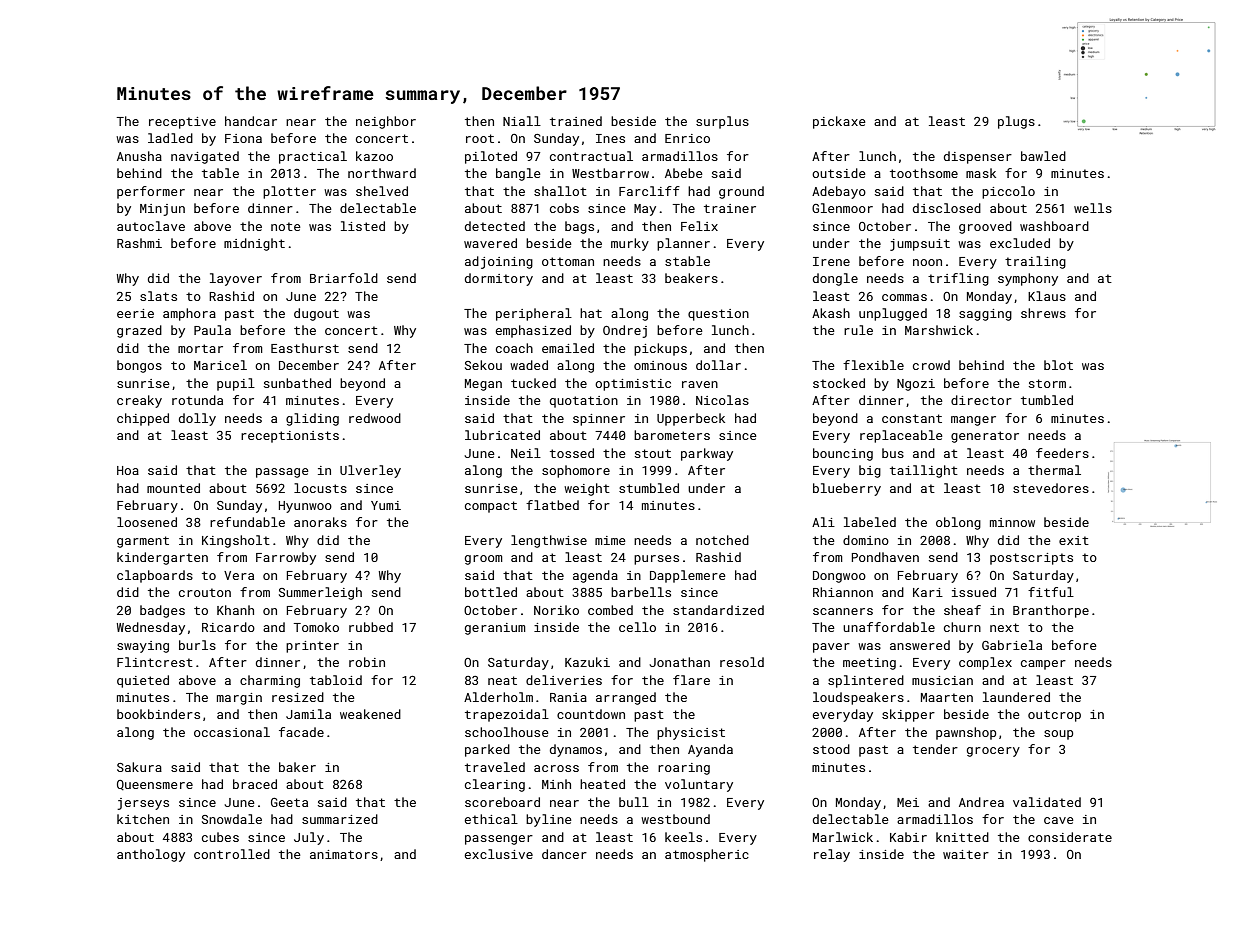  I want to click on atmospheric, so click(707, 855).
